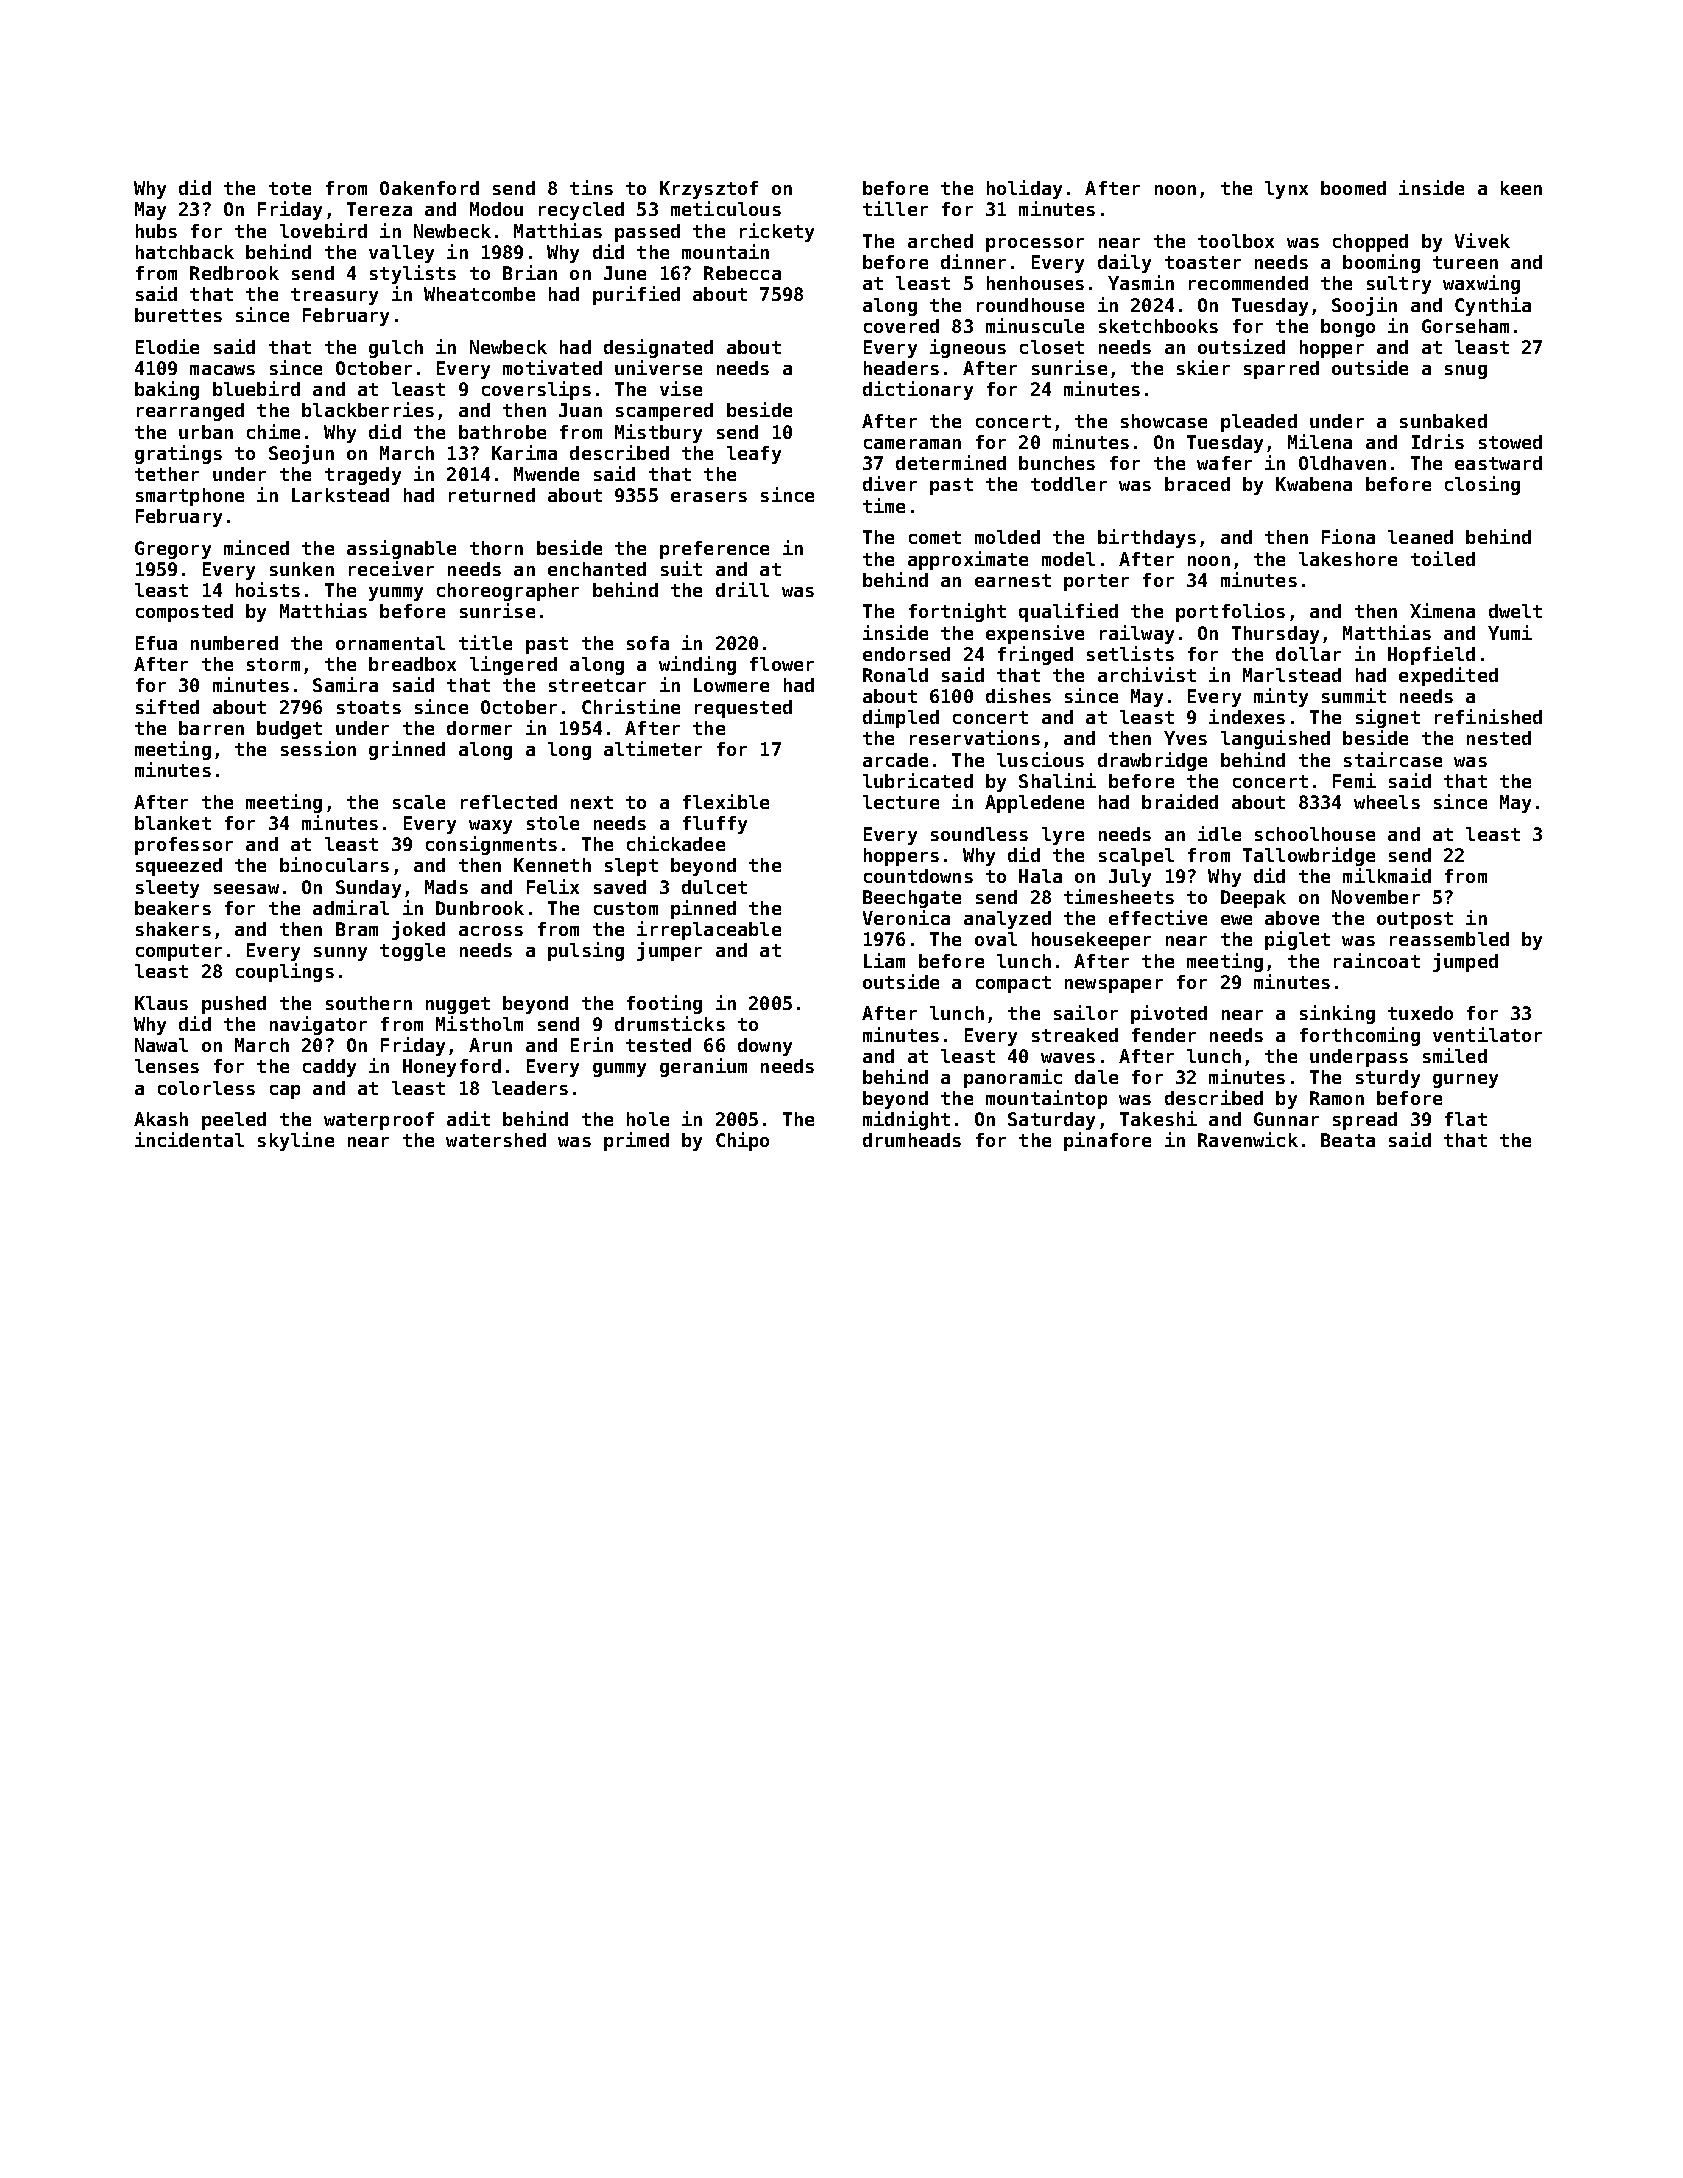 The width and height of the document is (1683, 2178). I want to click on computer, so click(179, 952).
